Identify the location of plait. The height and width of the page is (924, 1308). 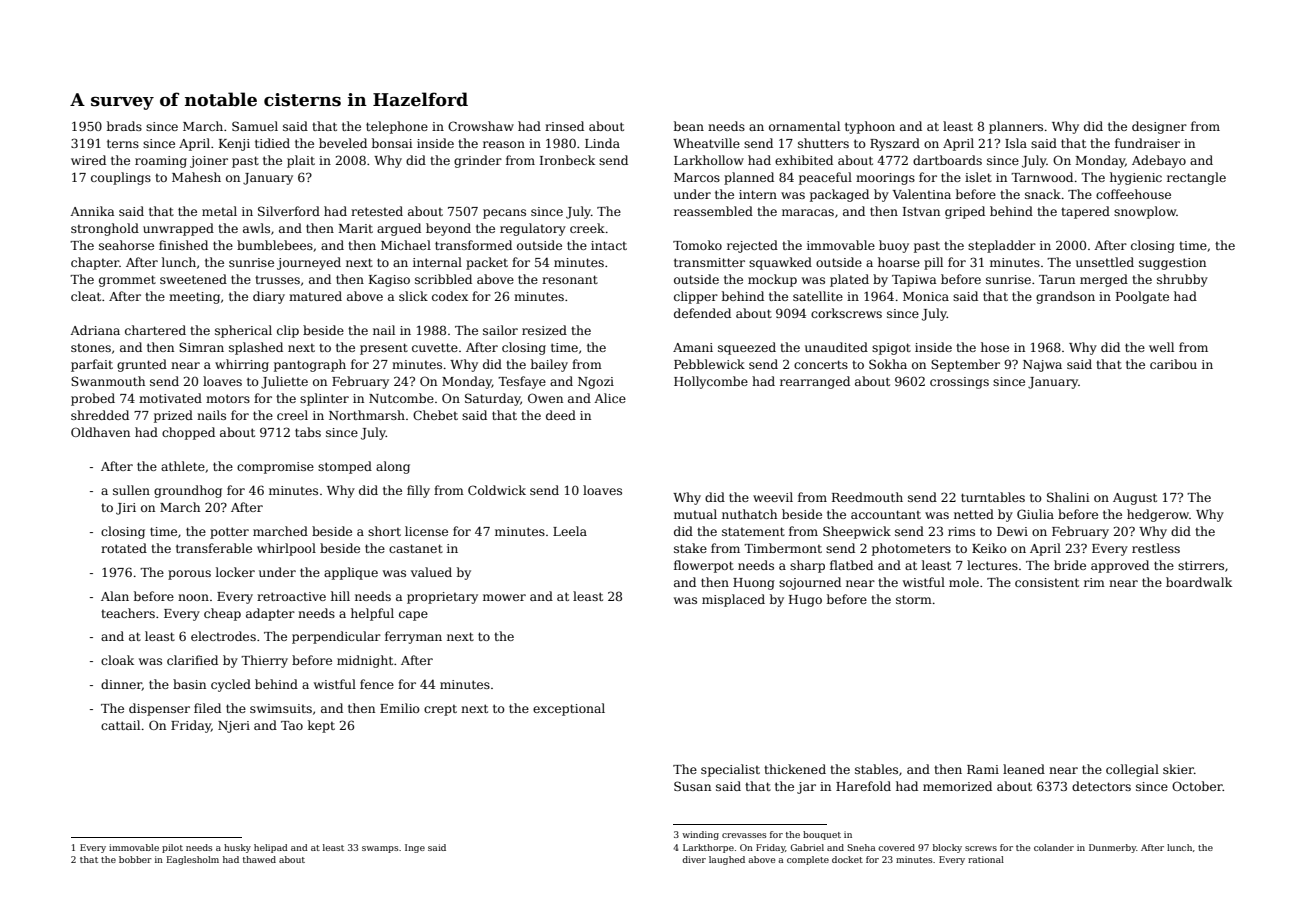
(301, 161).
